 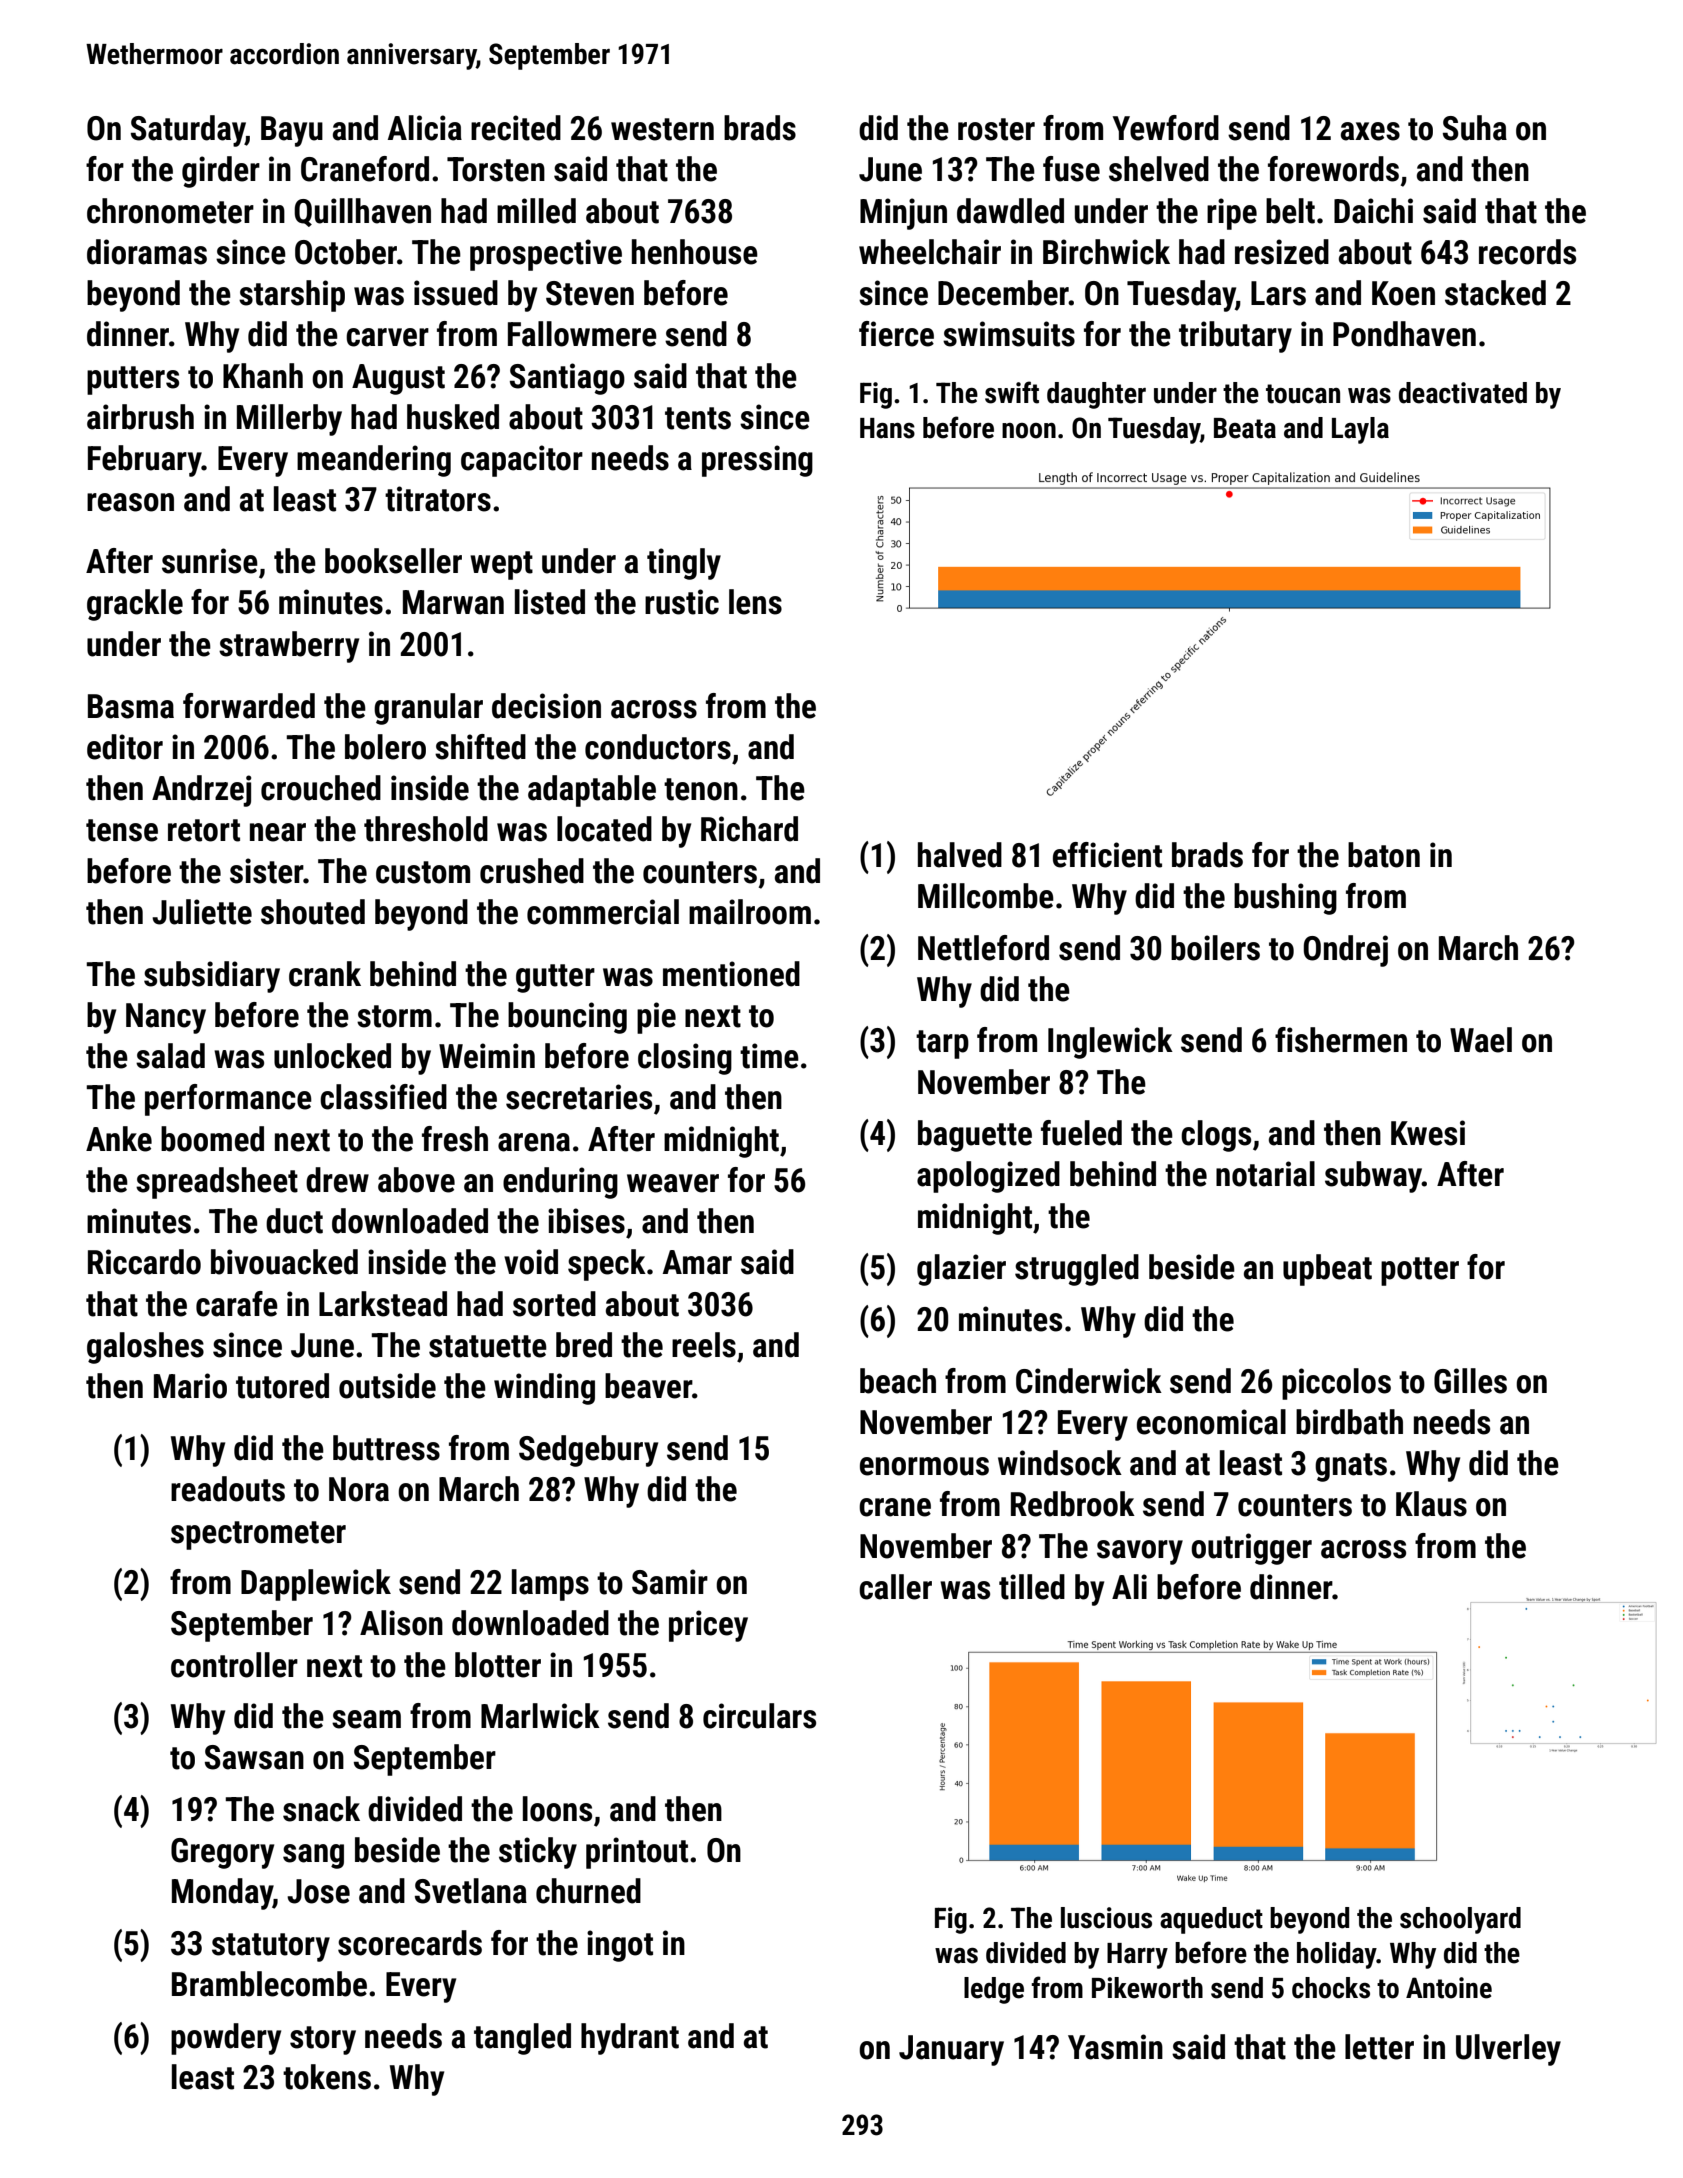 I want to click on Wael, so click(x=1481, y=1040).
